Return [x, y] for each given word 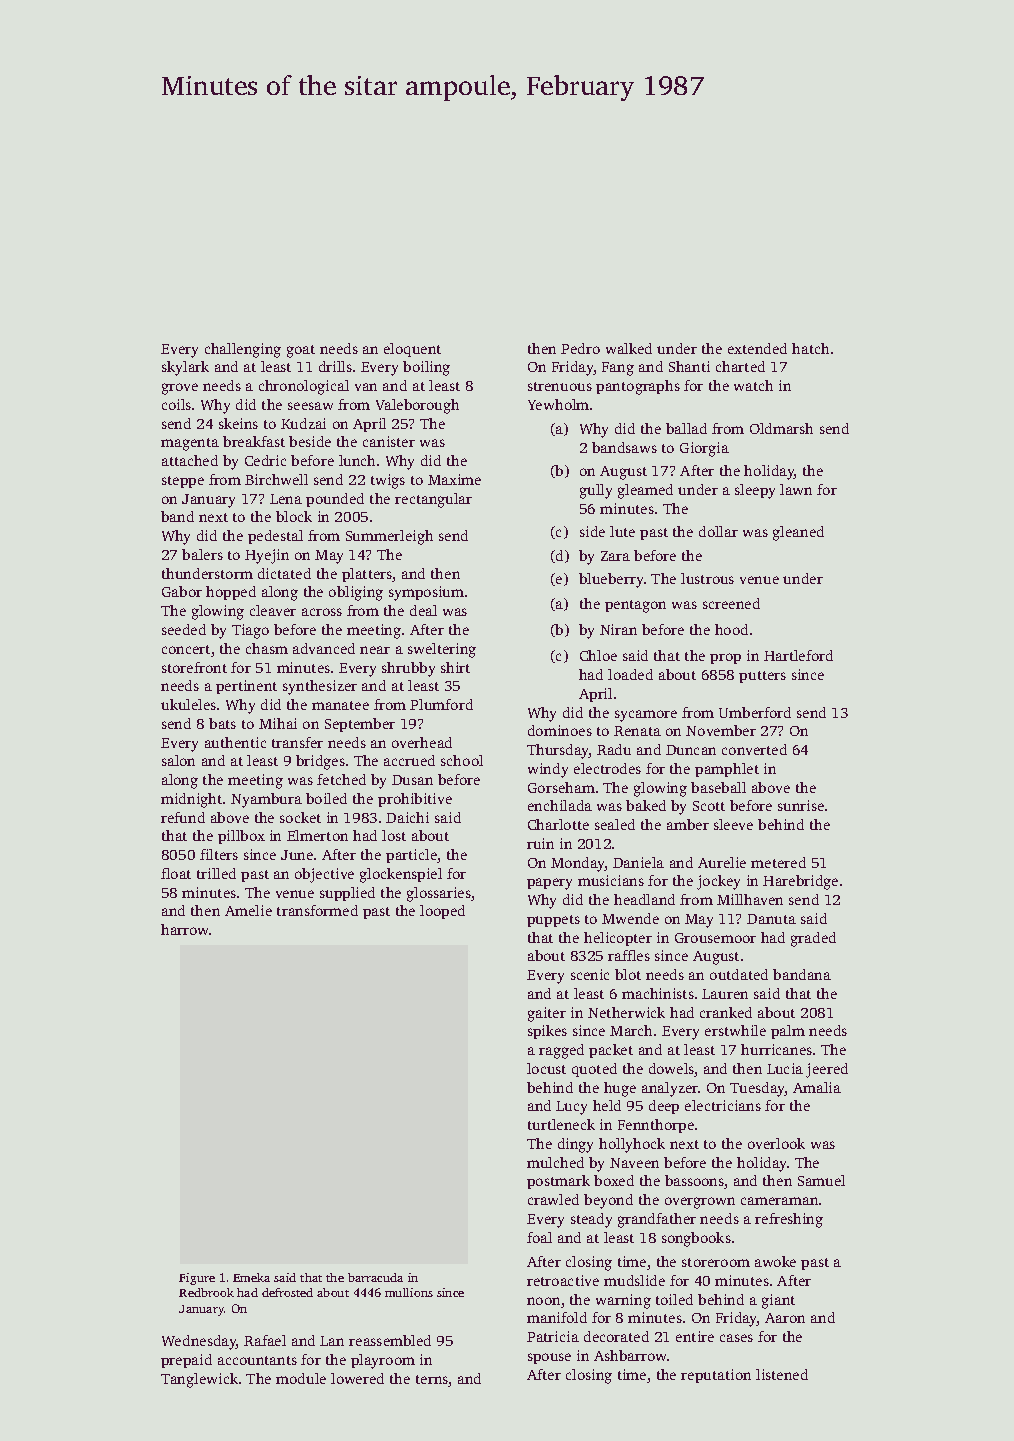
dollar [718, 531]
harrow [185, 929]
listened [782, 1374]
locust [546, 1068]
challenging [243, 350]
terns [432, 1381]
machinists [658, 993]
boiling [426, 368]
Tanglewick [199, 1380]
